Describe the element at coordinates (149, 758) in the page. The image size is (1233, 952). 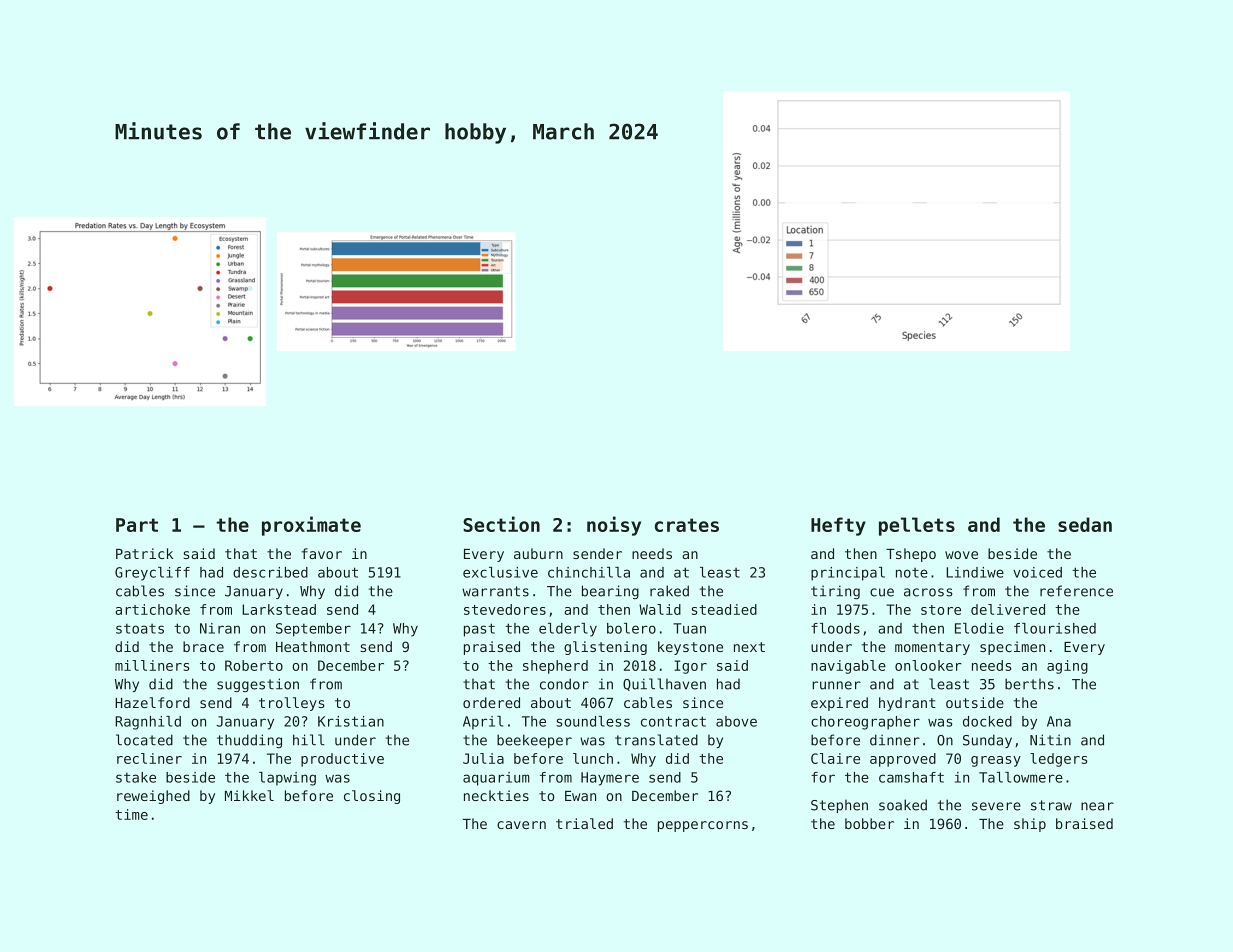
I see `recliner` at that location.
